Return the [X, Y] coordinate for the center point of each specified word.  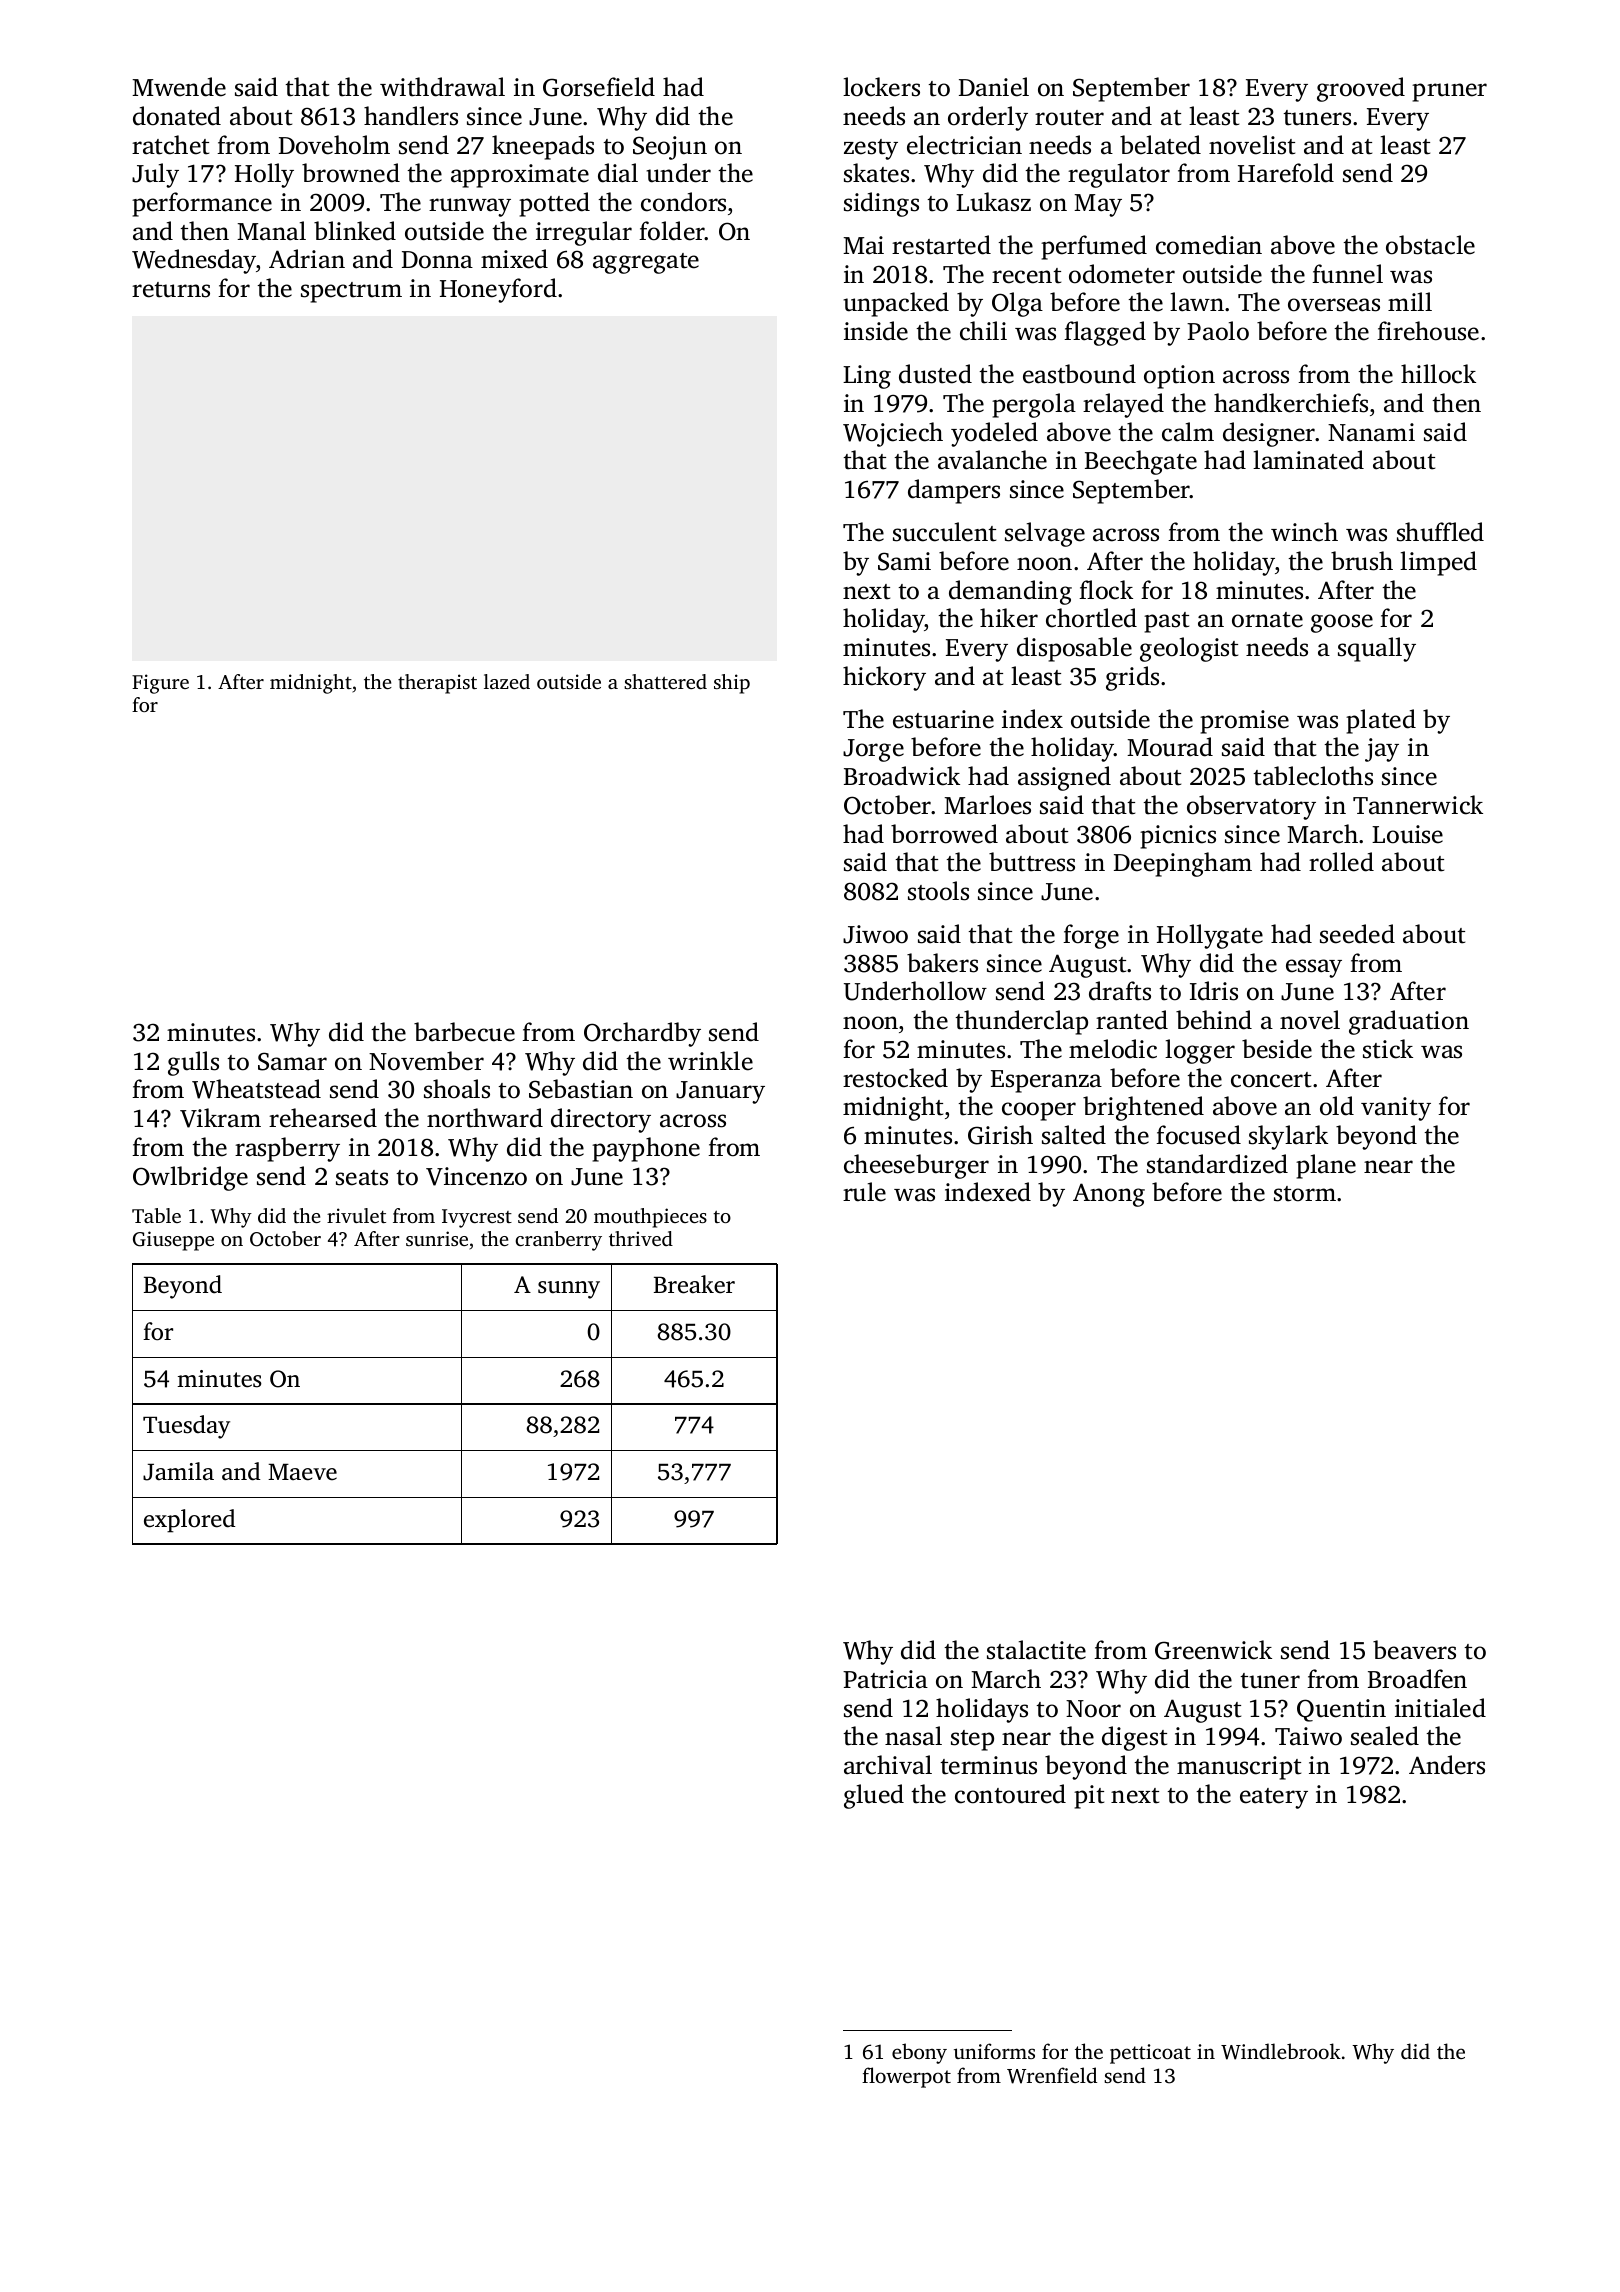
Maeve [302, 1472]
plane [1326, 1166]
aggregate [646, 263]
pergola [1034, 405]
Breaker [694, 1284]
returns [171, 290]
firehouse [1428, 331]
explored [190, 1521]
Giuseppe [173, 1241]
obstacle [1430, 245]
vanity [1396, 1109]
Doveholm [334, 145]
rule [864, 1192]
